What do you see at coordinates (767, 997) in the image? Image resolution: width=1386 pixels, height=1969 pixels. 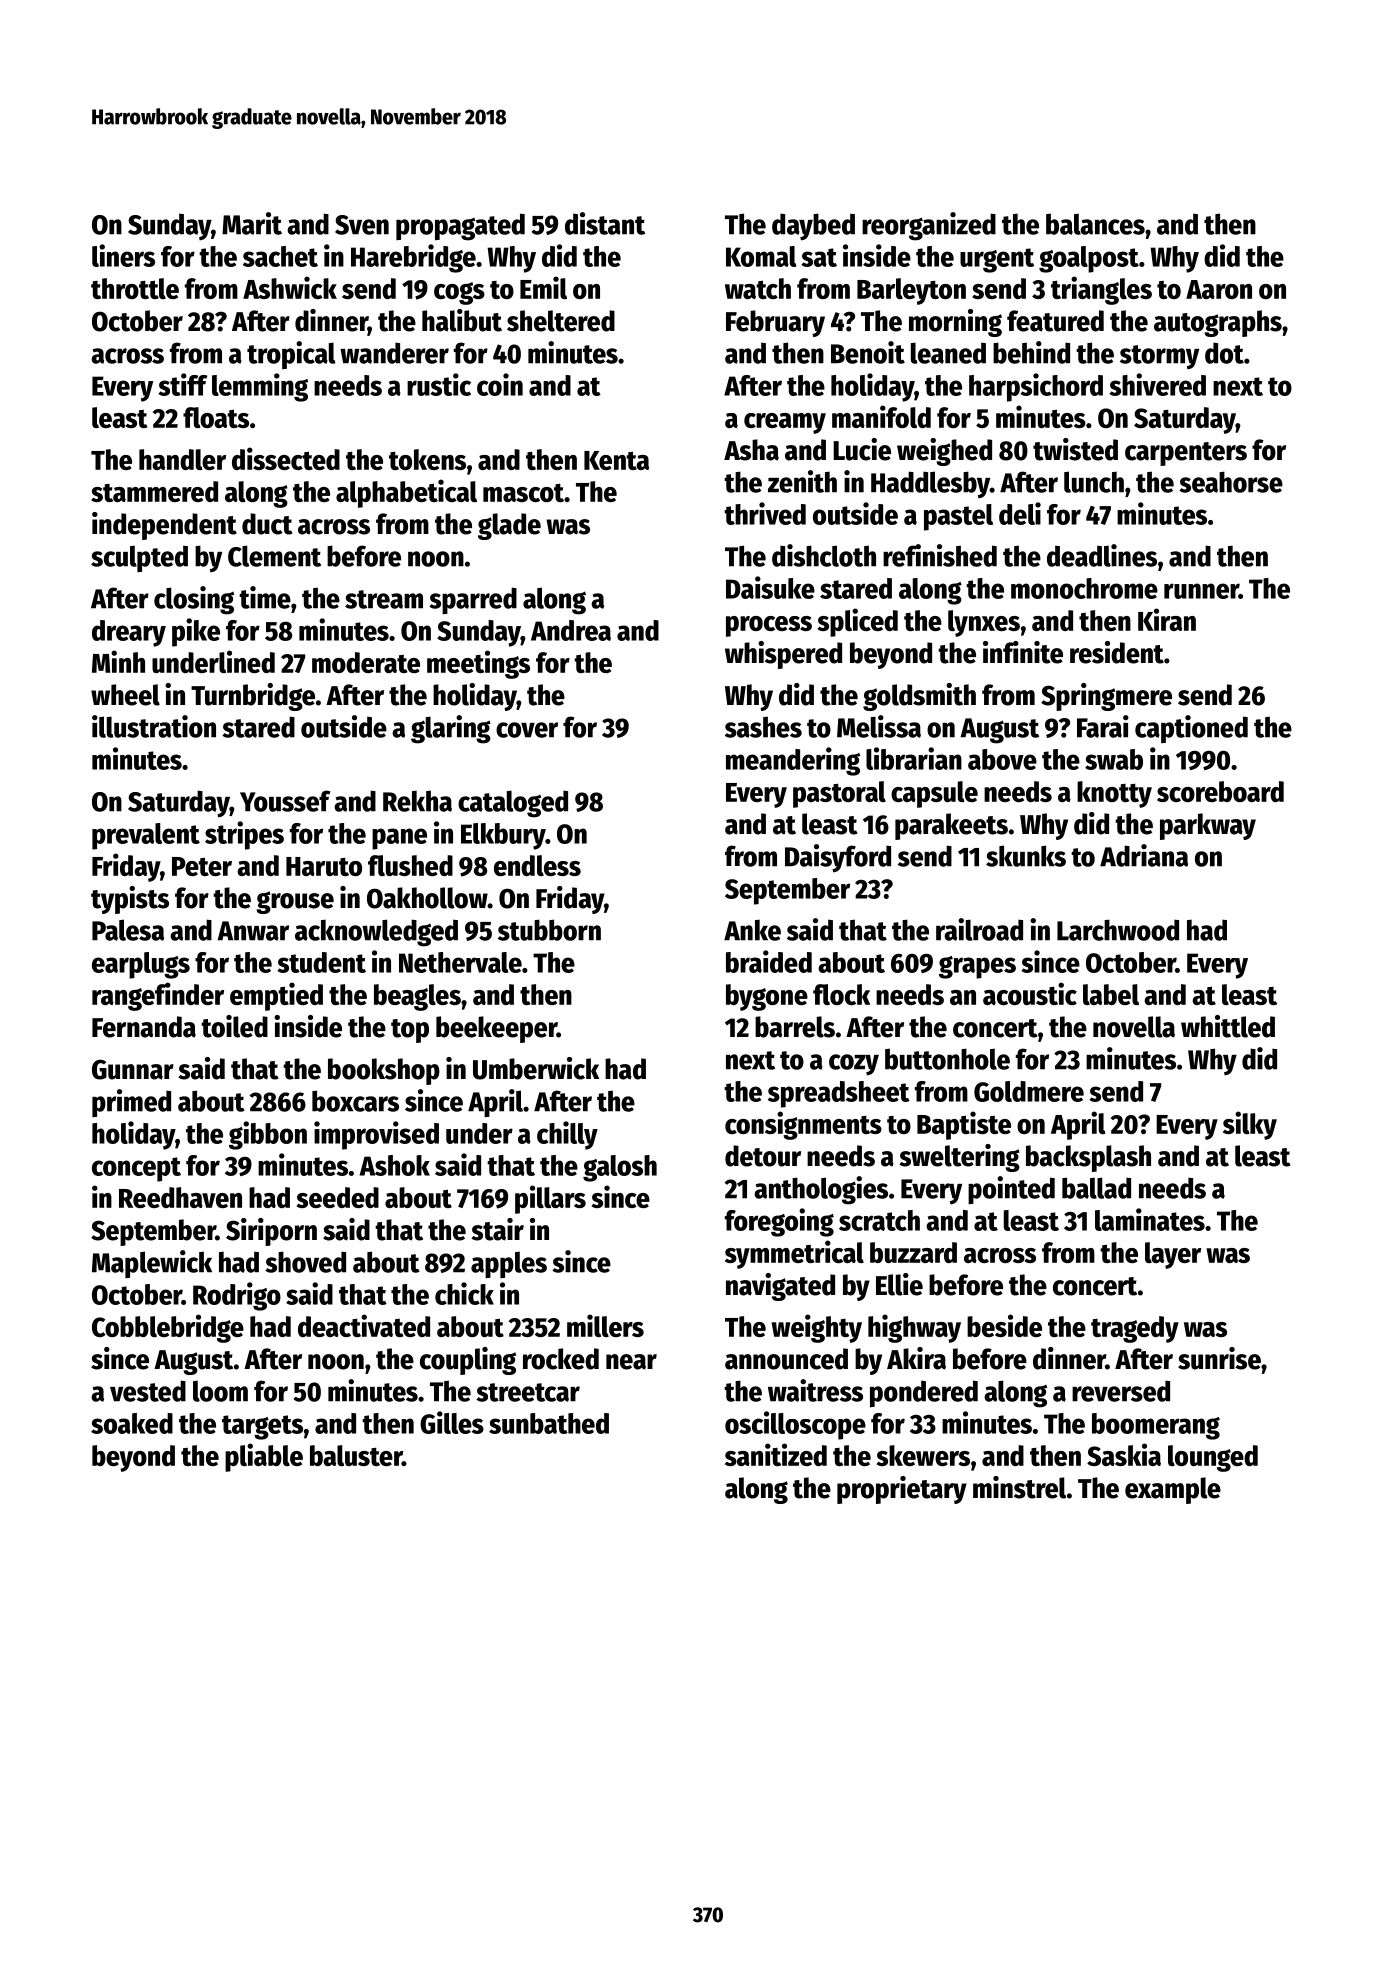 I see `bygone` at bounding box center [767, 997].
